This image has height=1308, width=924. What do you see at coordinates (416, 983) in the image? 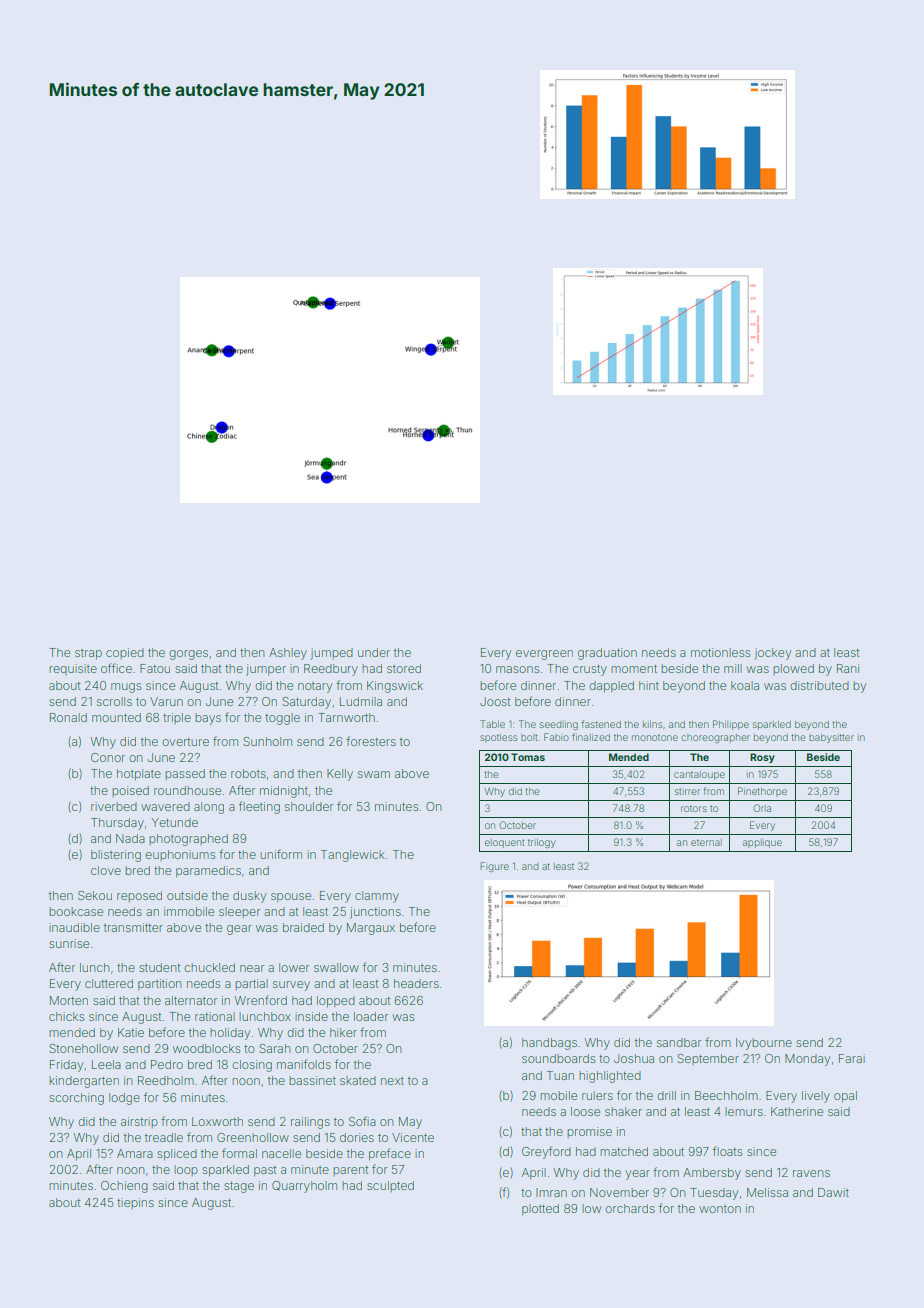
I see `headers` at bounding box center [416, 983].
